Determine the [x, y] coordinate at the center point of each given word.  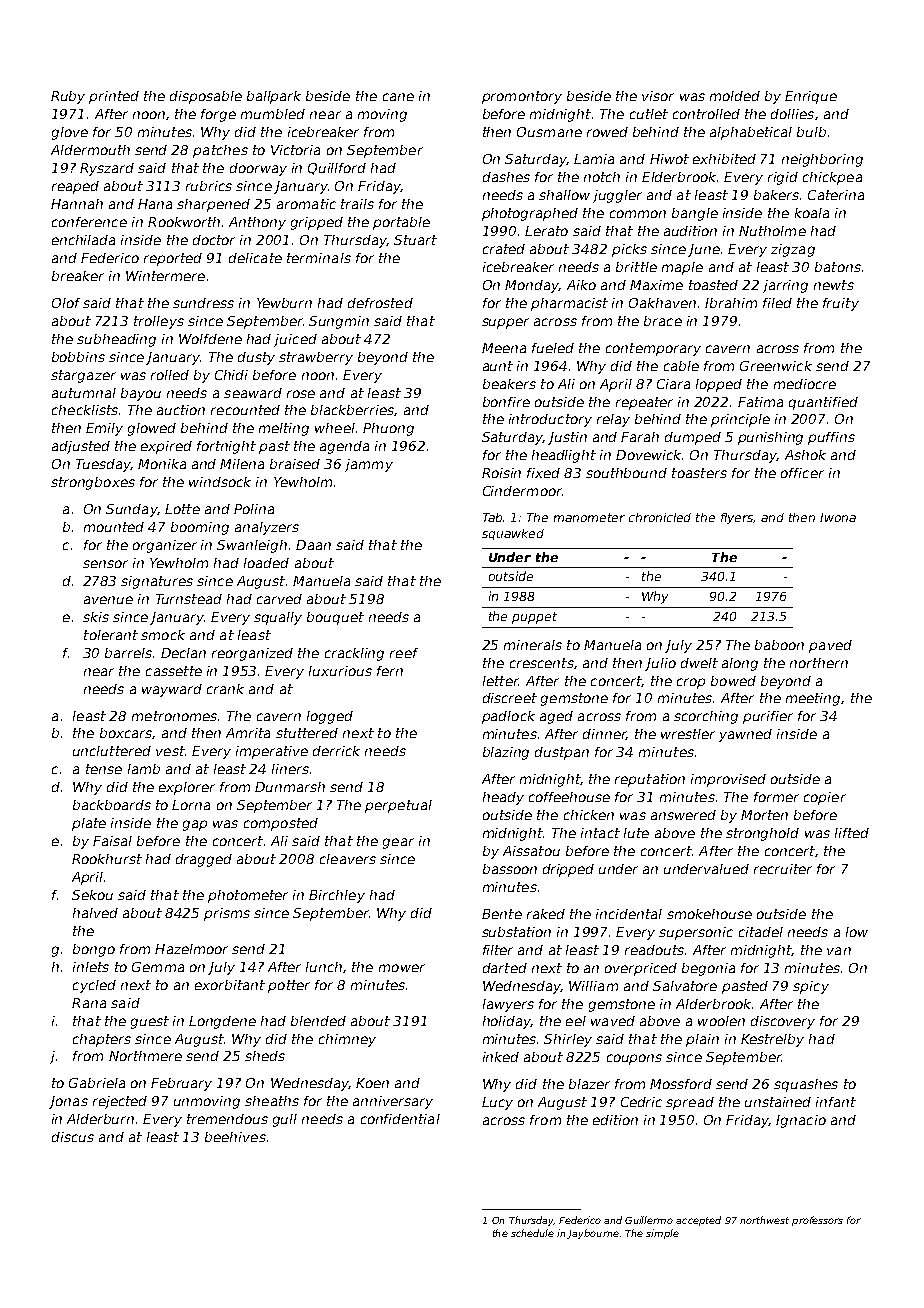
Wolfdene [210, 339]
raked [546, 914]
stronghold [762, 834]
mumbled [273, 114]
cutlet [649, 114]
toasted [713, 285]
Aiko [581, 285]
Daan [313, 545]
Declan [183, 653]
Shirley [568, 1040]
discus [73, 1137]
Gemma [158, 967]
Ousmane [549, 132]
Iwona [838, 517]
